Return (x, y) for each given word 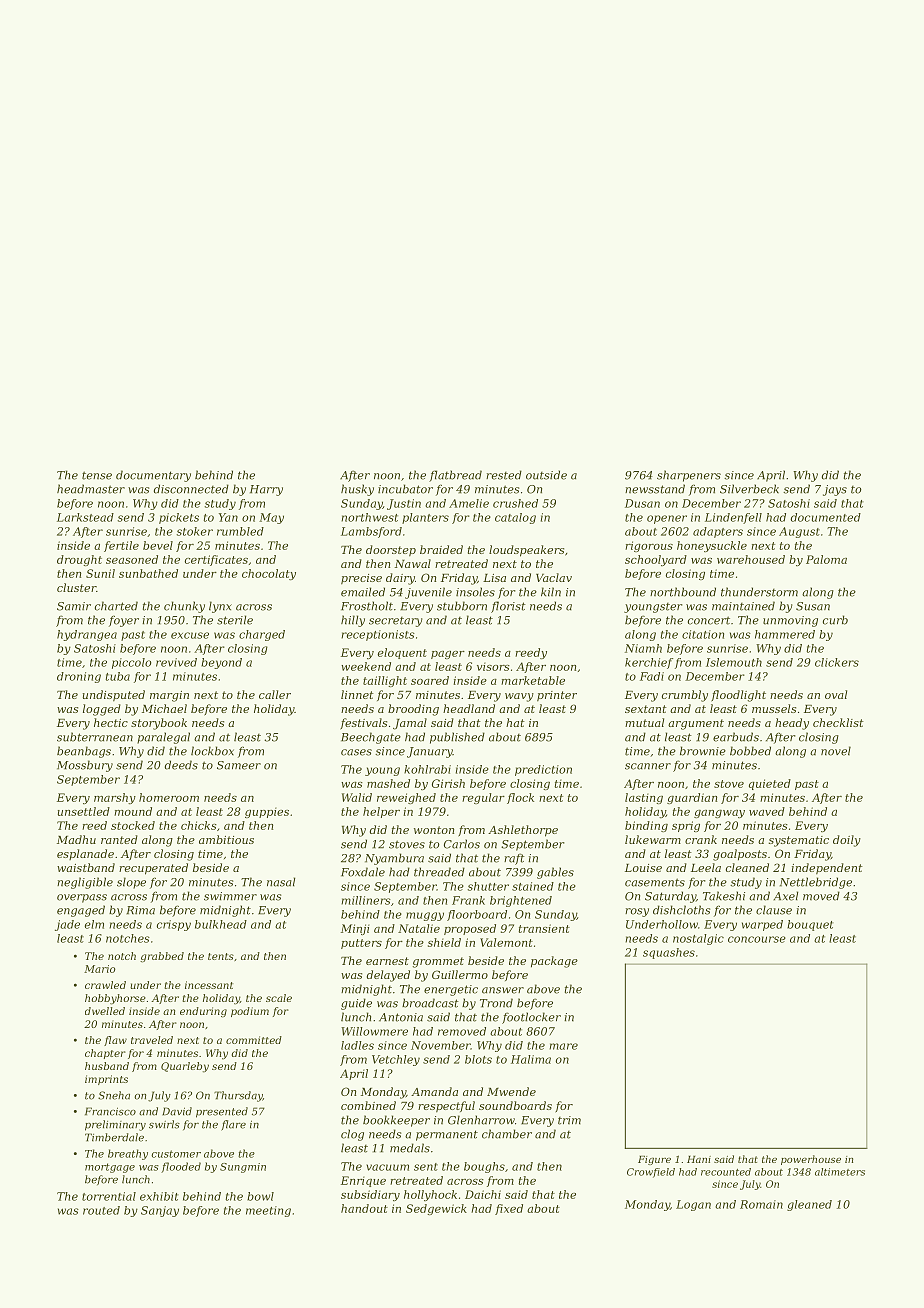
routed (101, 1210)
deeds (181, 765)
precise (361, 579)
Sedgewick (436, 1209)
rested (504, 475)
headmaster (91, 489)
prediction (543, 770)
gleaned (809, 1205)
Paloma (826, 559)
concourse (757, 939)
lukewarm (653, 839)
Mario (100, 969)
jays (835, 490)
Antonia (401, 1017)
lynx (220, 607)
